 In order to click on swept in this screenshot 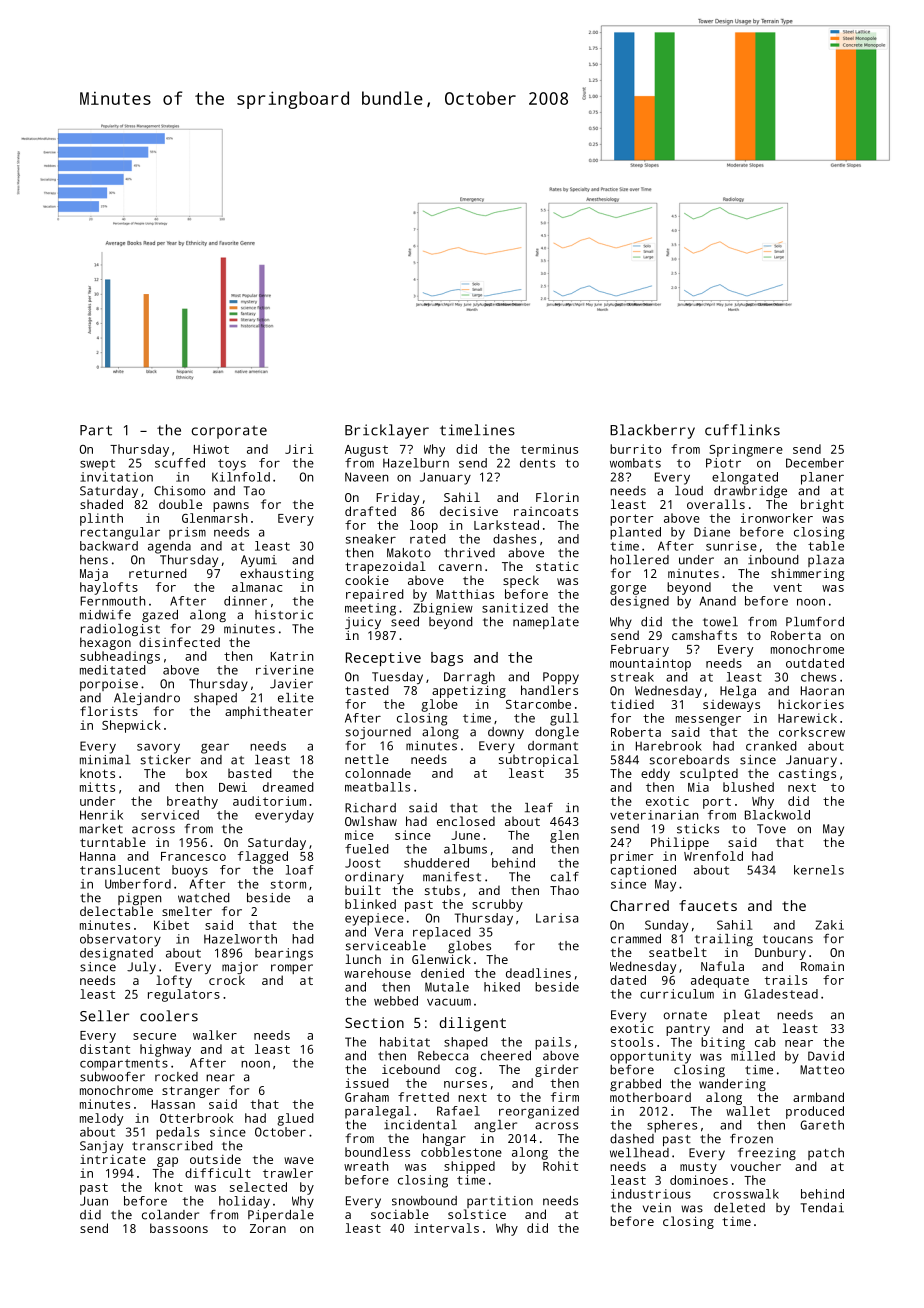, I will do `click(97, 465)`.
